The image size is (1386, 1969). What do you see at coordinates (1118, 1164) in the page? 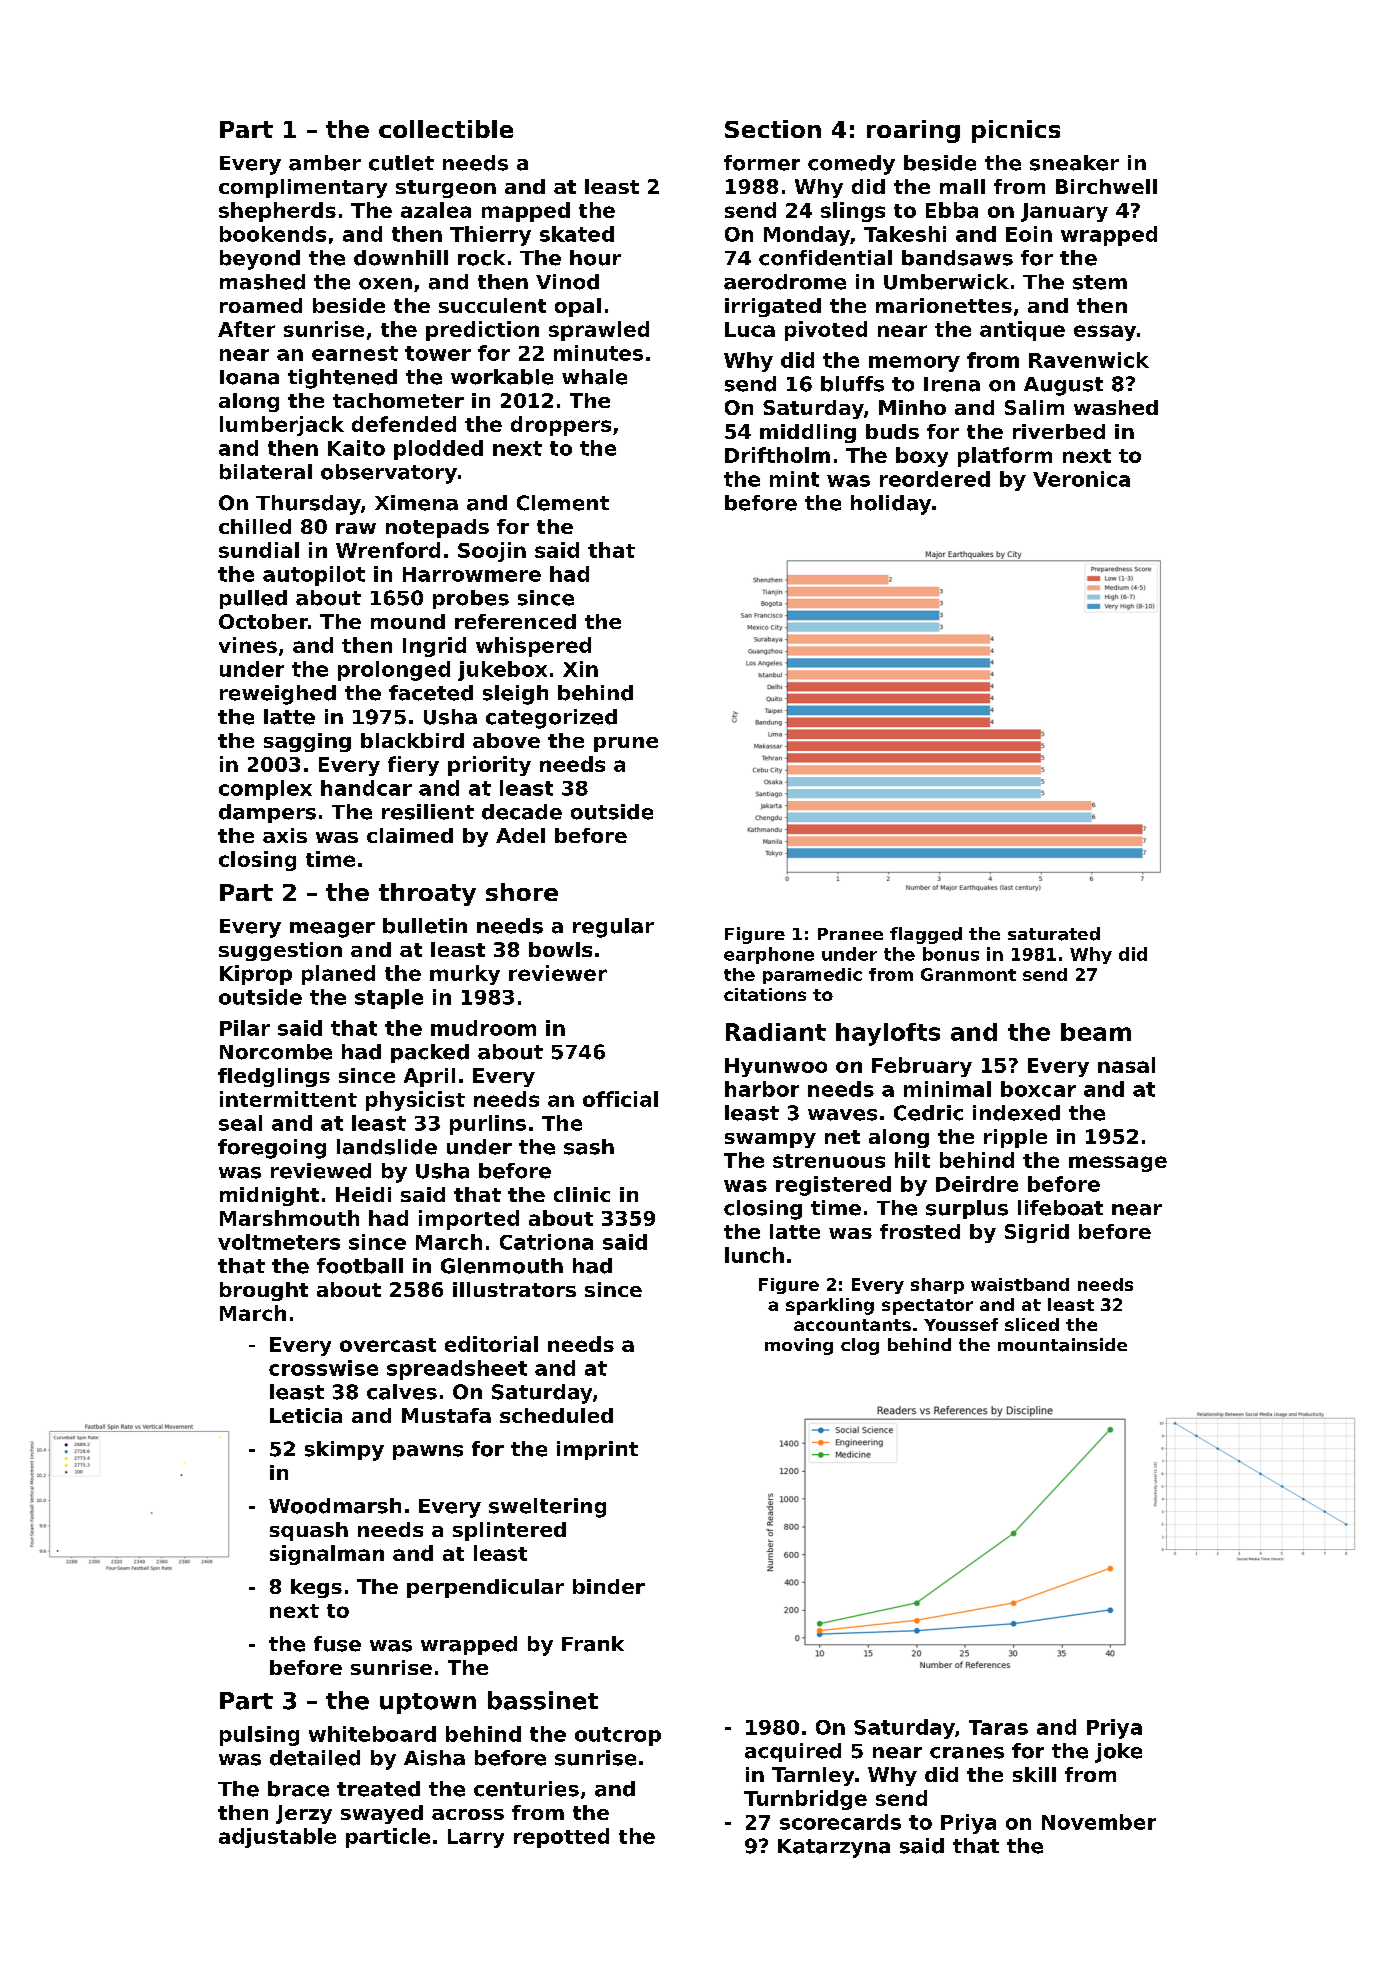
I see `message` at bounding box center [1118, 1164].
